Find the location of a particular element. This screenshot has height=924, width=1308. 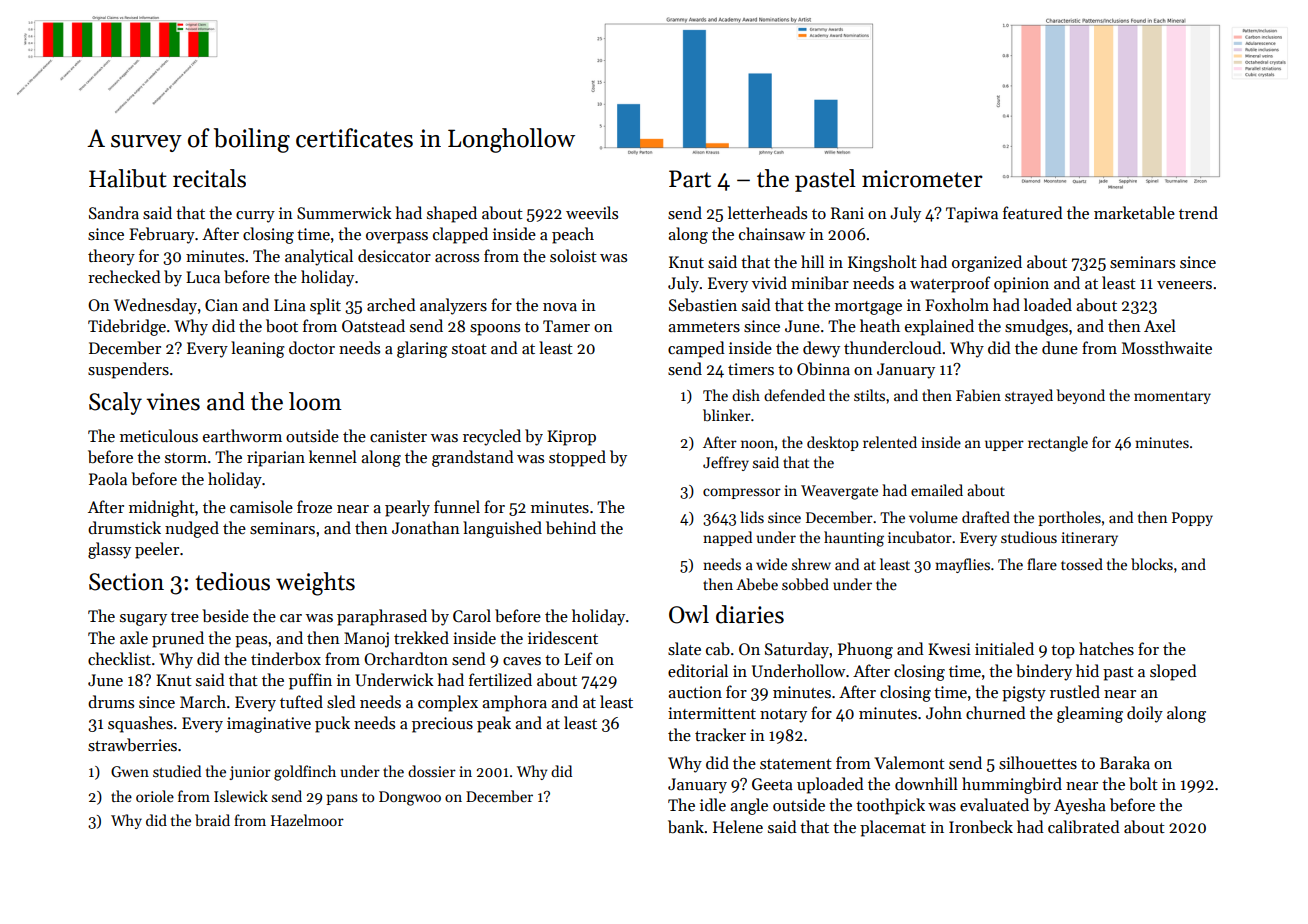

tossed is located at coordinates (1082, 564).
